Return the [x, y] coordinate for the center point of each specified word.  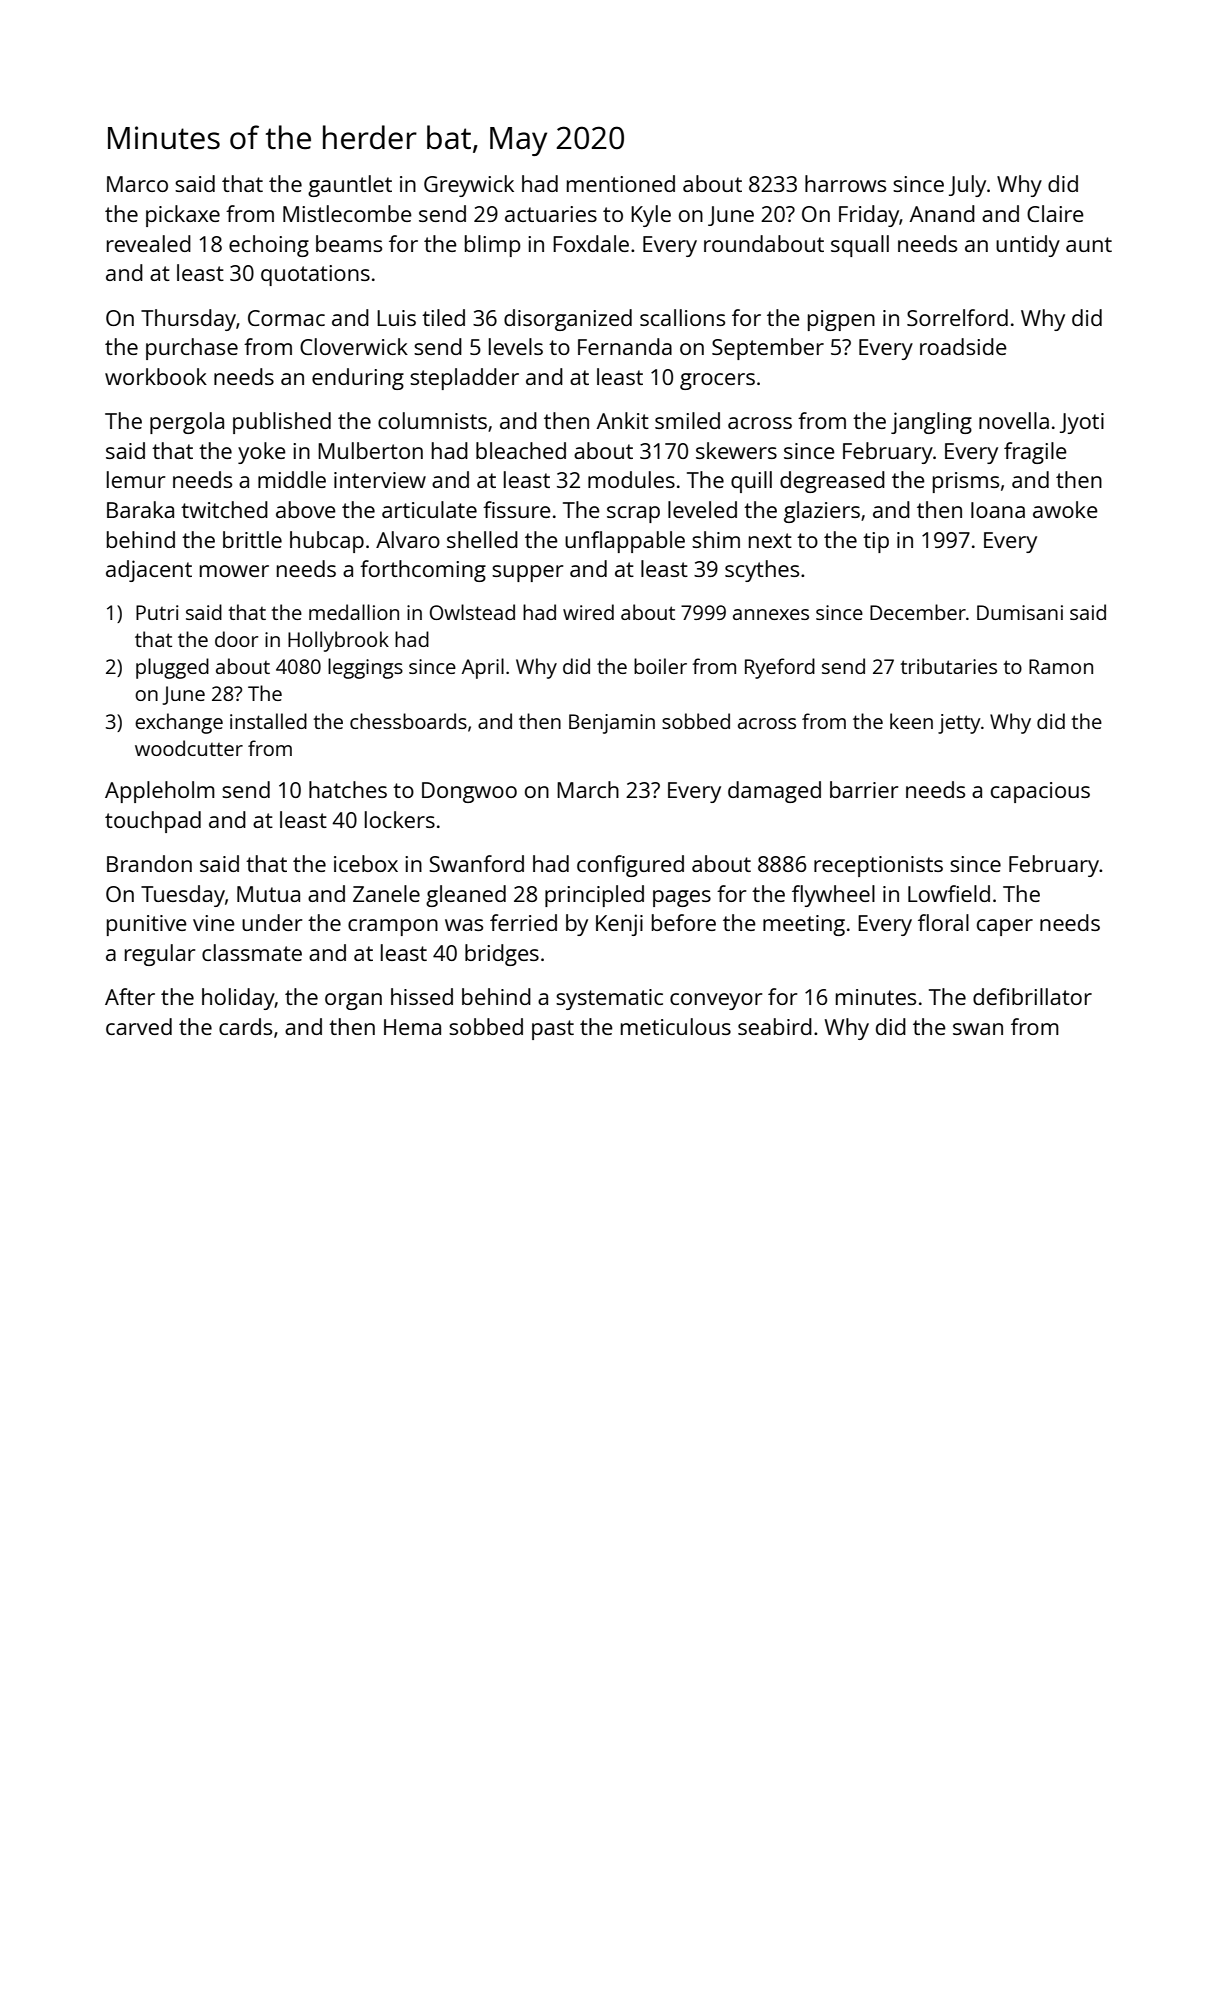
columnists [432, 420]
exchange [179, 723]
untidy [1028, 246]
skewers [736, 450]
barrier [864, 789]
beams [349, 243]
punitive [147, 925]
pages [682, 898]
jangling [931, 423]
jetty [959, 724]
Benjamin [612, 724]
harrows [845, 183]
